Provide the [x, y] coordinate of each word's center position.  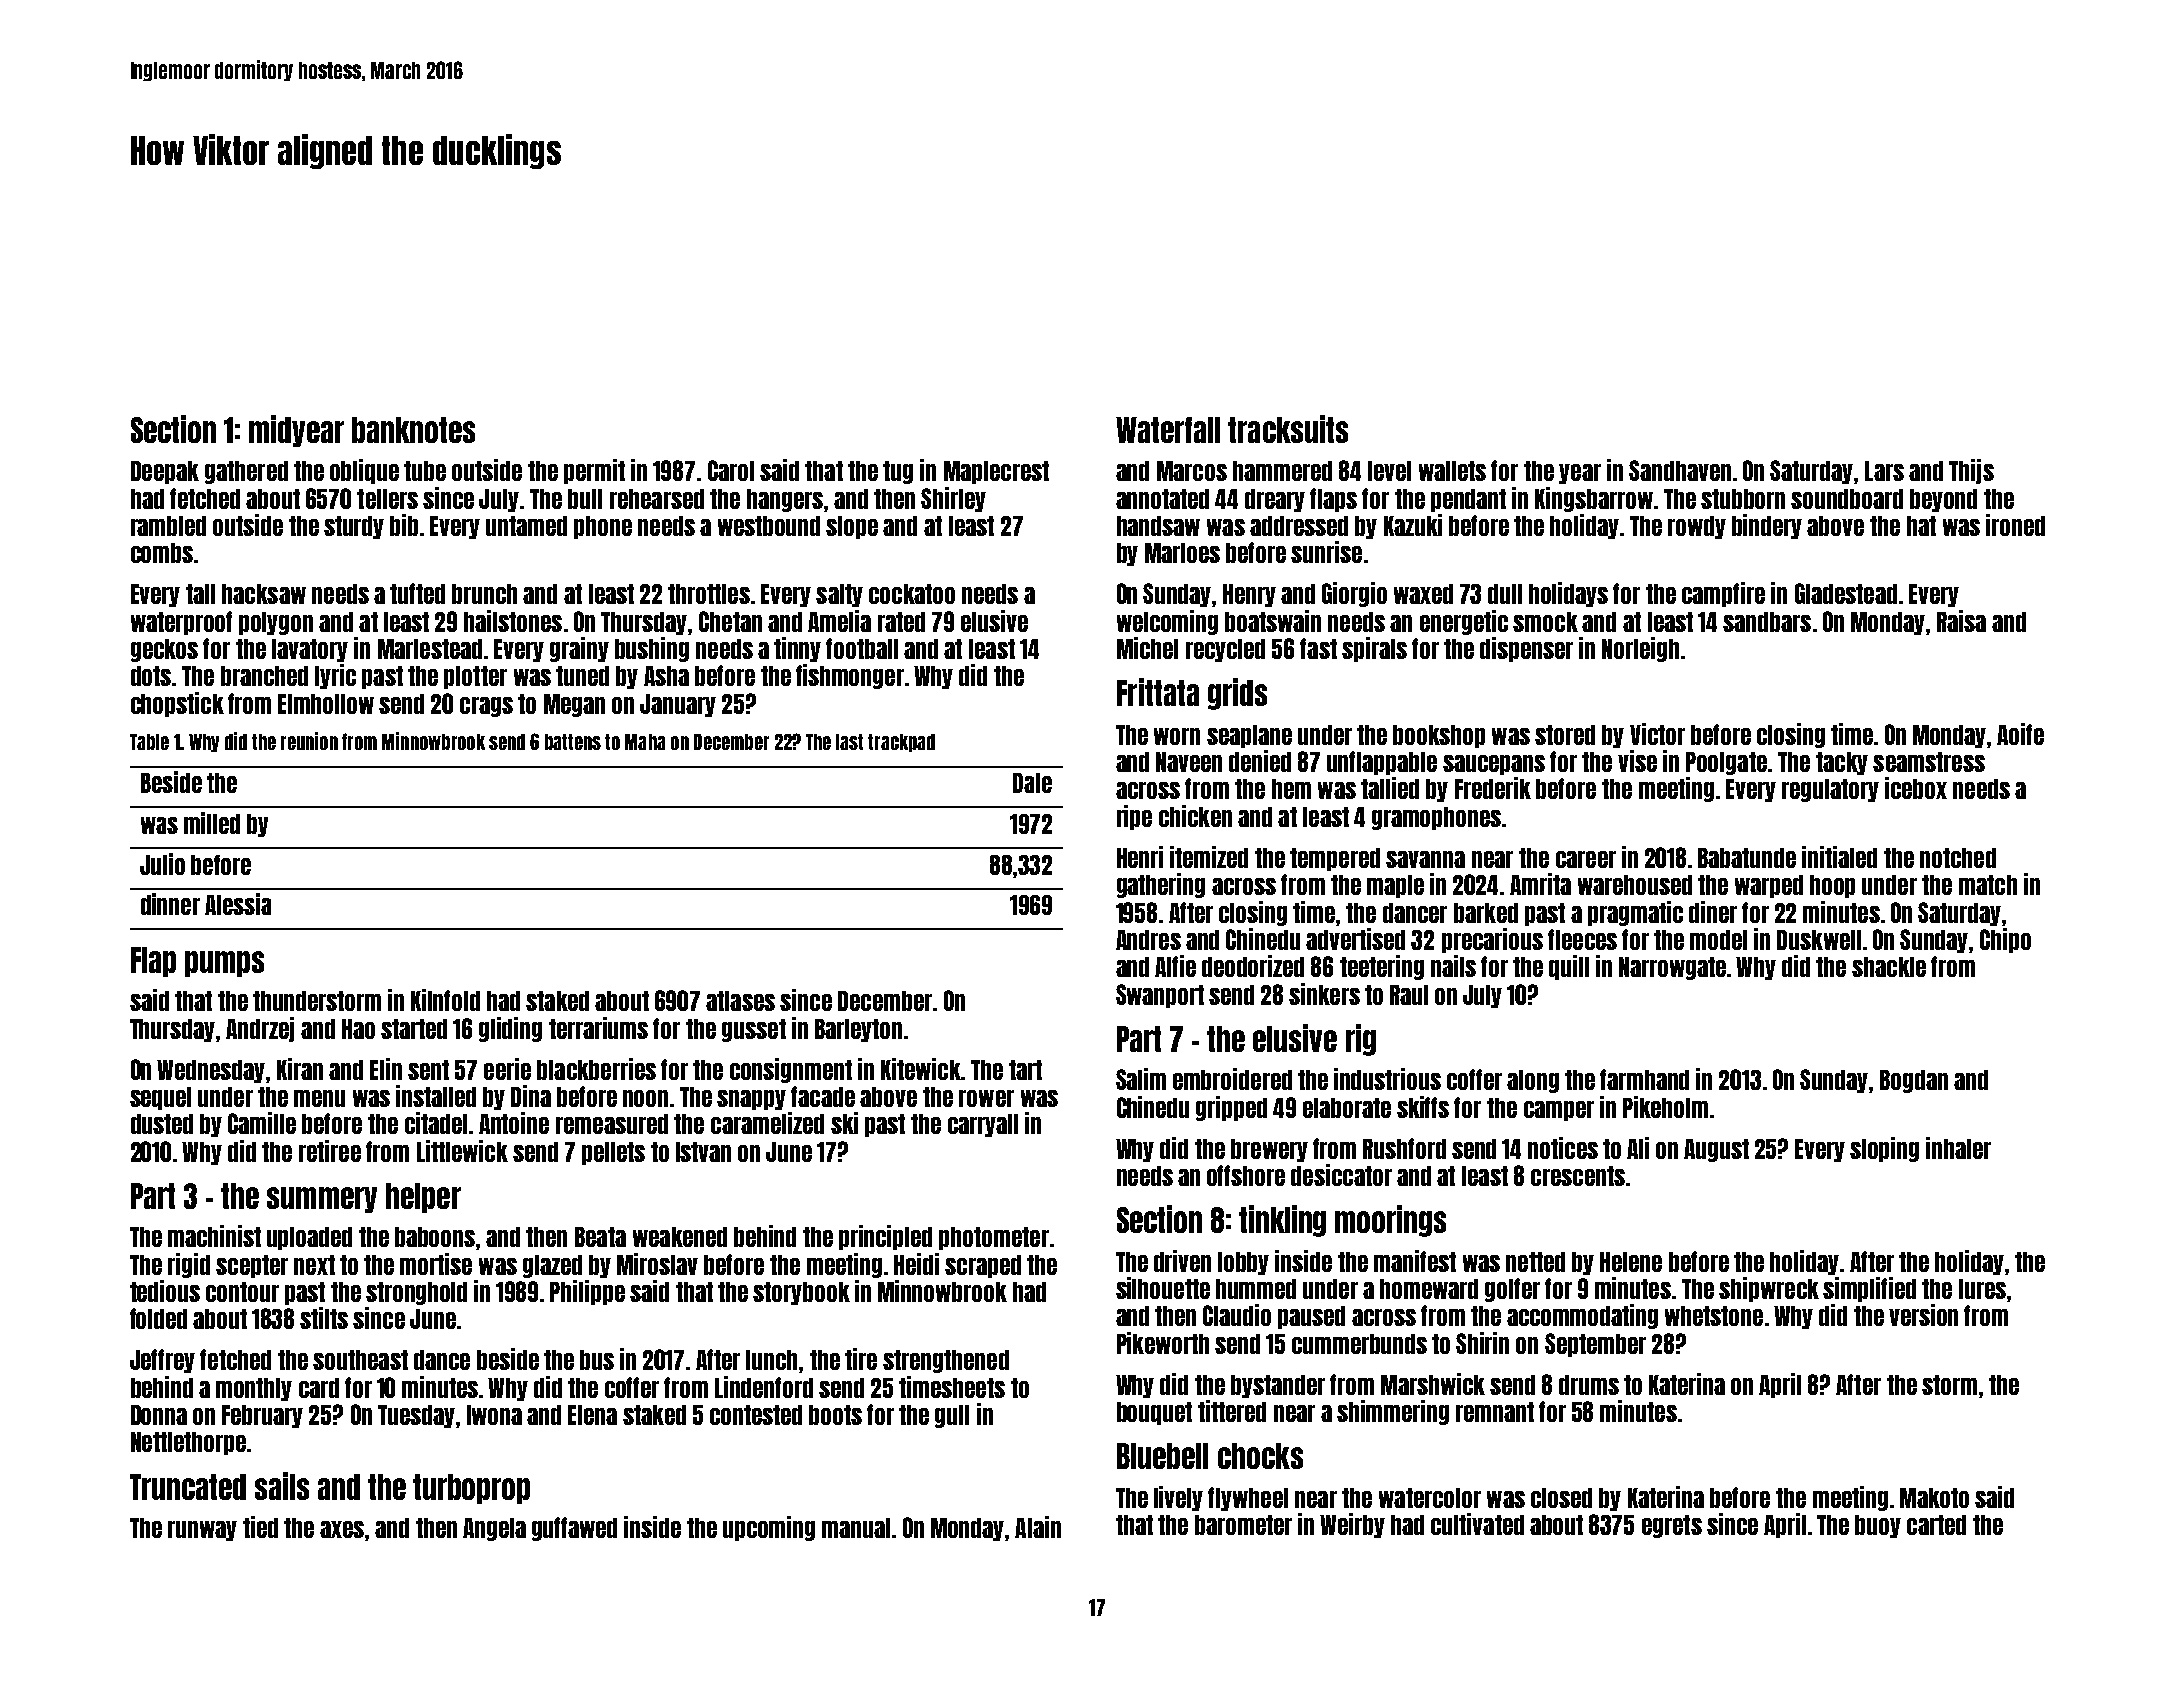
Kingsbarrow [1594, 499]
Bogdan [1914, 1081]
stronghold [416, 1293]
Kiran [300, 1069]
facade [823, 1096]
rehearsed [657, 499]
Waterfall [1168, 430]
